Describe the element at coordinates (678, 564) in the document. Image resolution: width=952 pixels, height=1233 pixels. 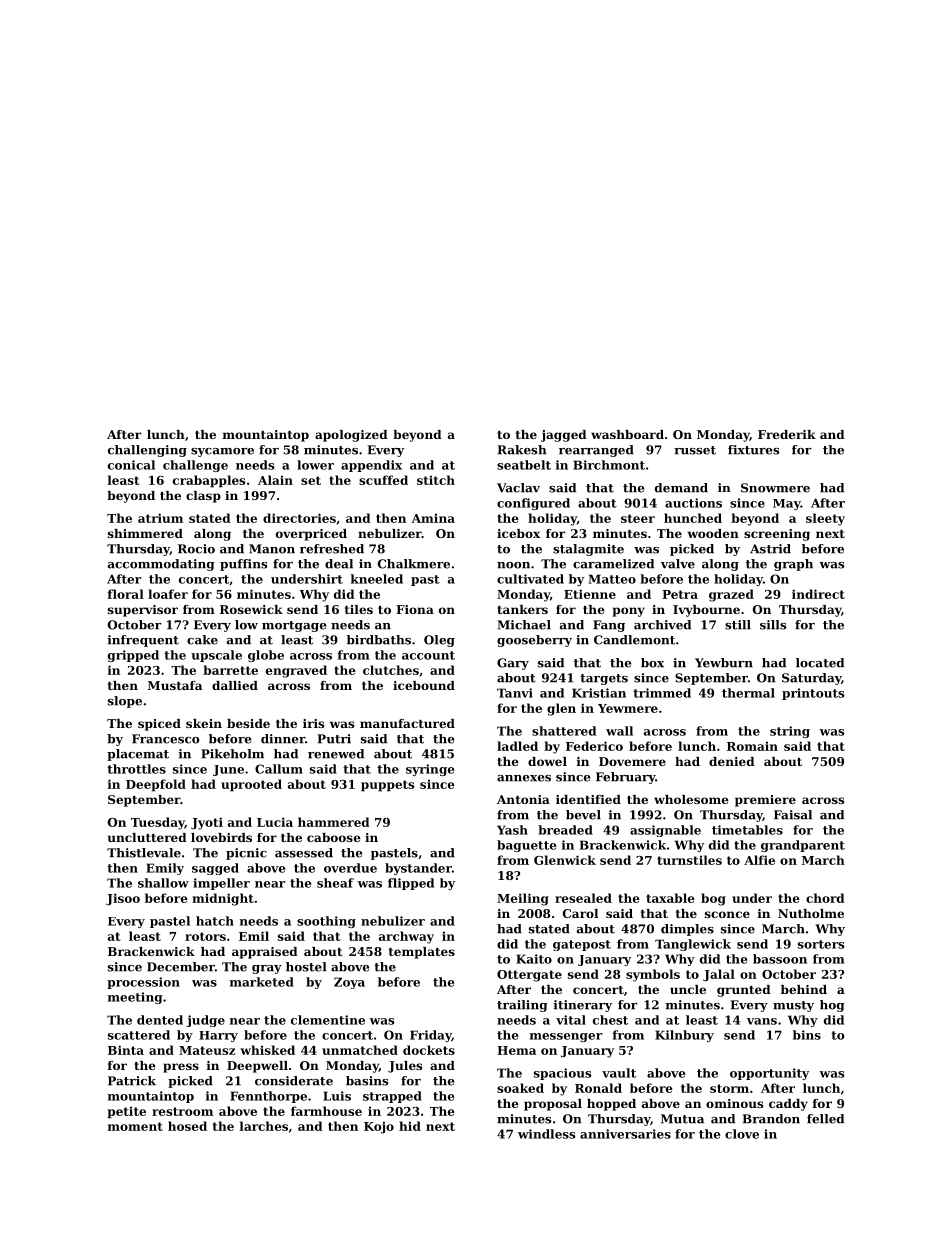
I see `valve` at that location.
